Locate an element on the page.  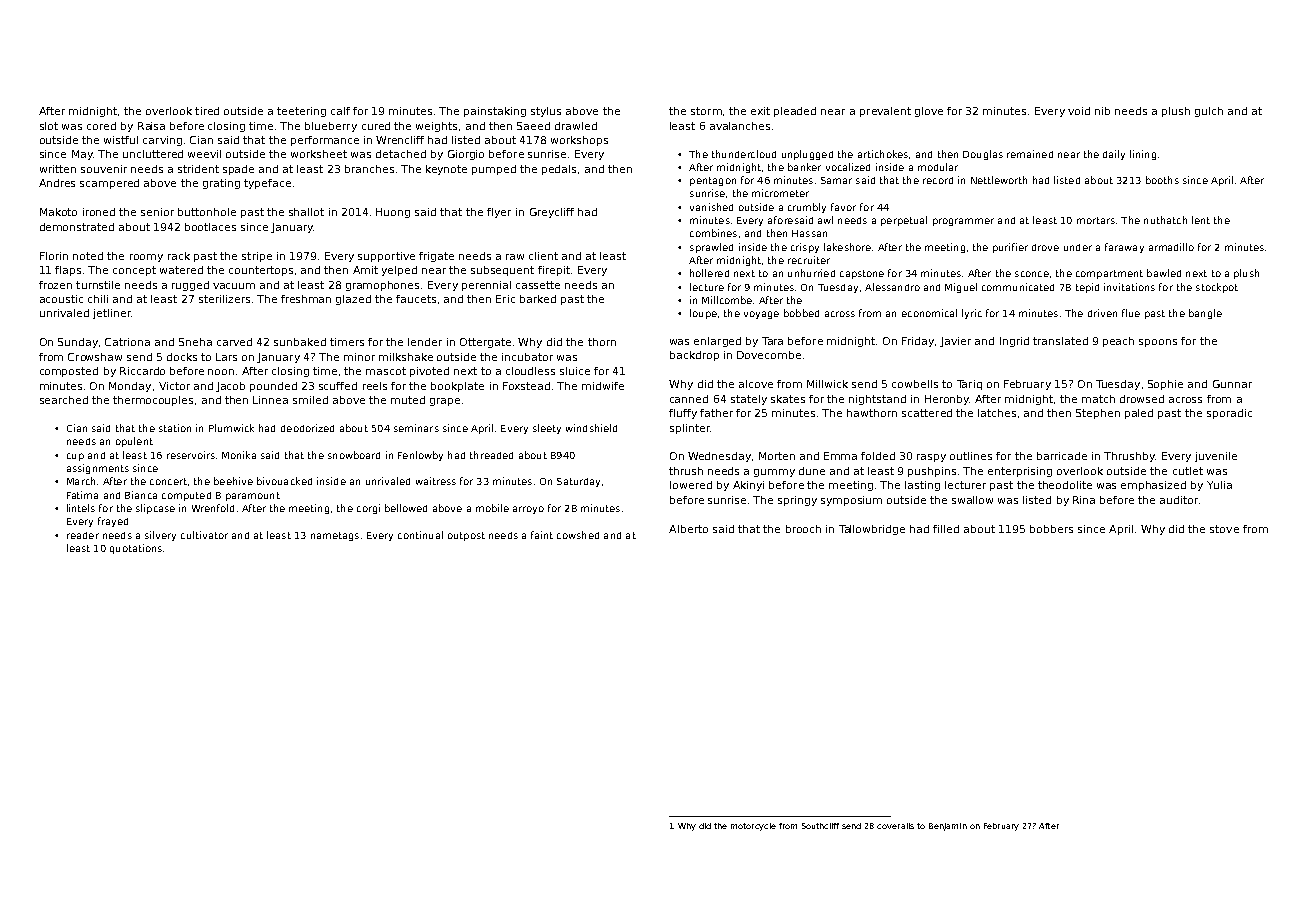
scuffed is located at coordinates (338, 386).
